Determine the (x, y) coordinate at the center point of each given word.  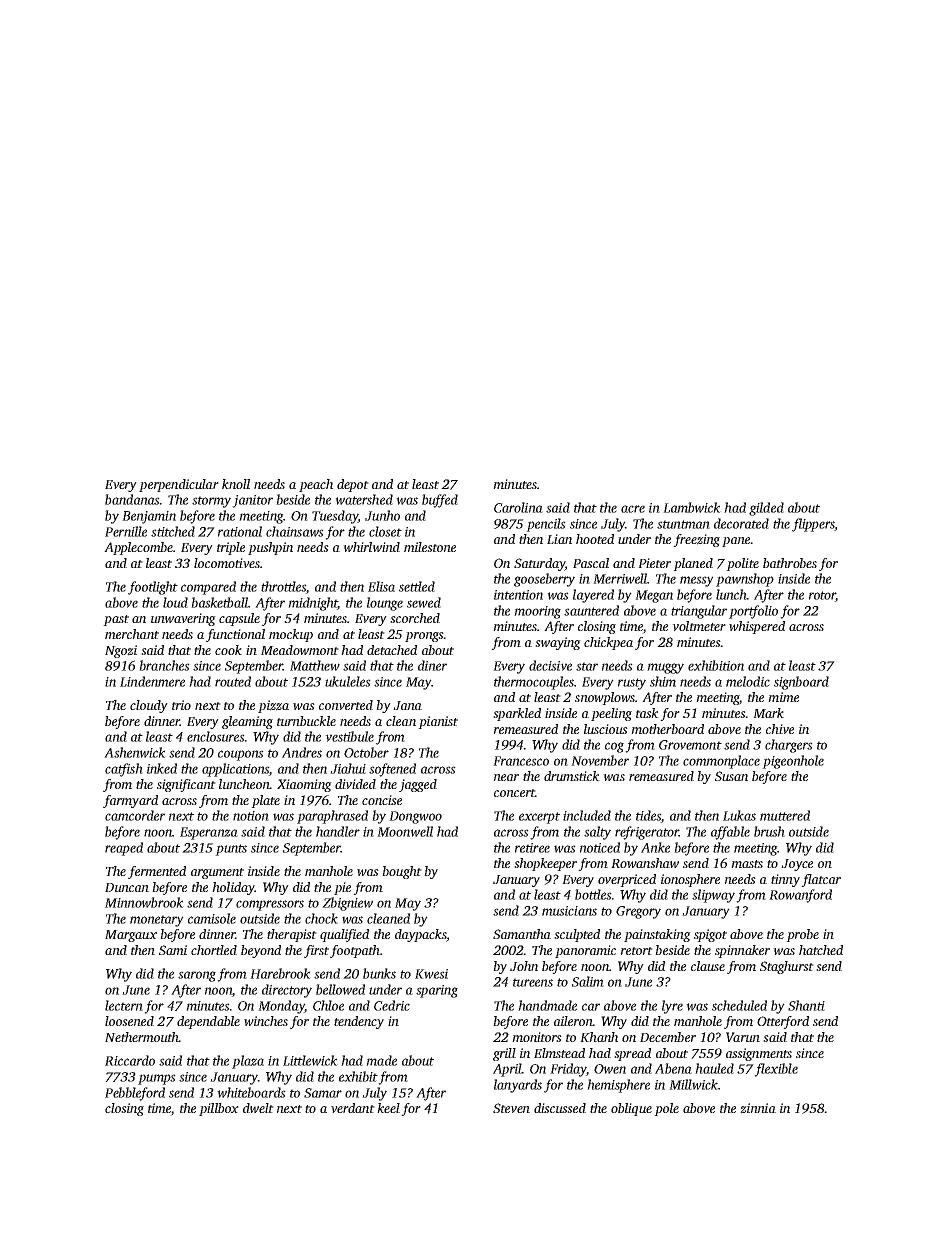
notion (251, 816)
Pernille (126, 531)
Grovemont (690, 745)
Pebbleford (135, 1094)
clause (708, 966)
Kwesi (431, 974)
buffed (440, 501)
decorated (741, 523)
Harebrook (280, 973)
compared (208, 588)
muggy (665, 668)
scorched (415, 618)
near (506, 777)
